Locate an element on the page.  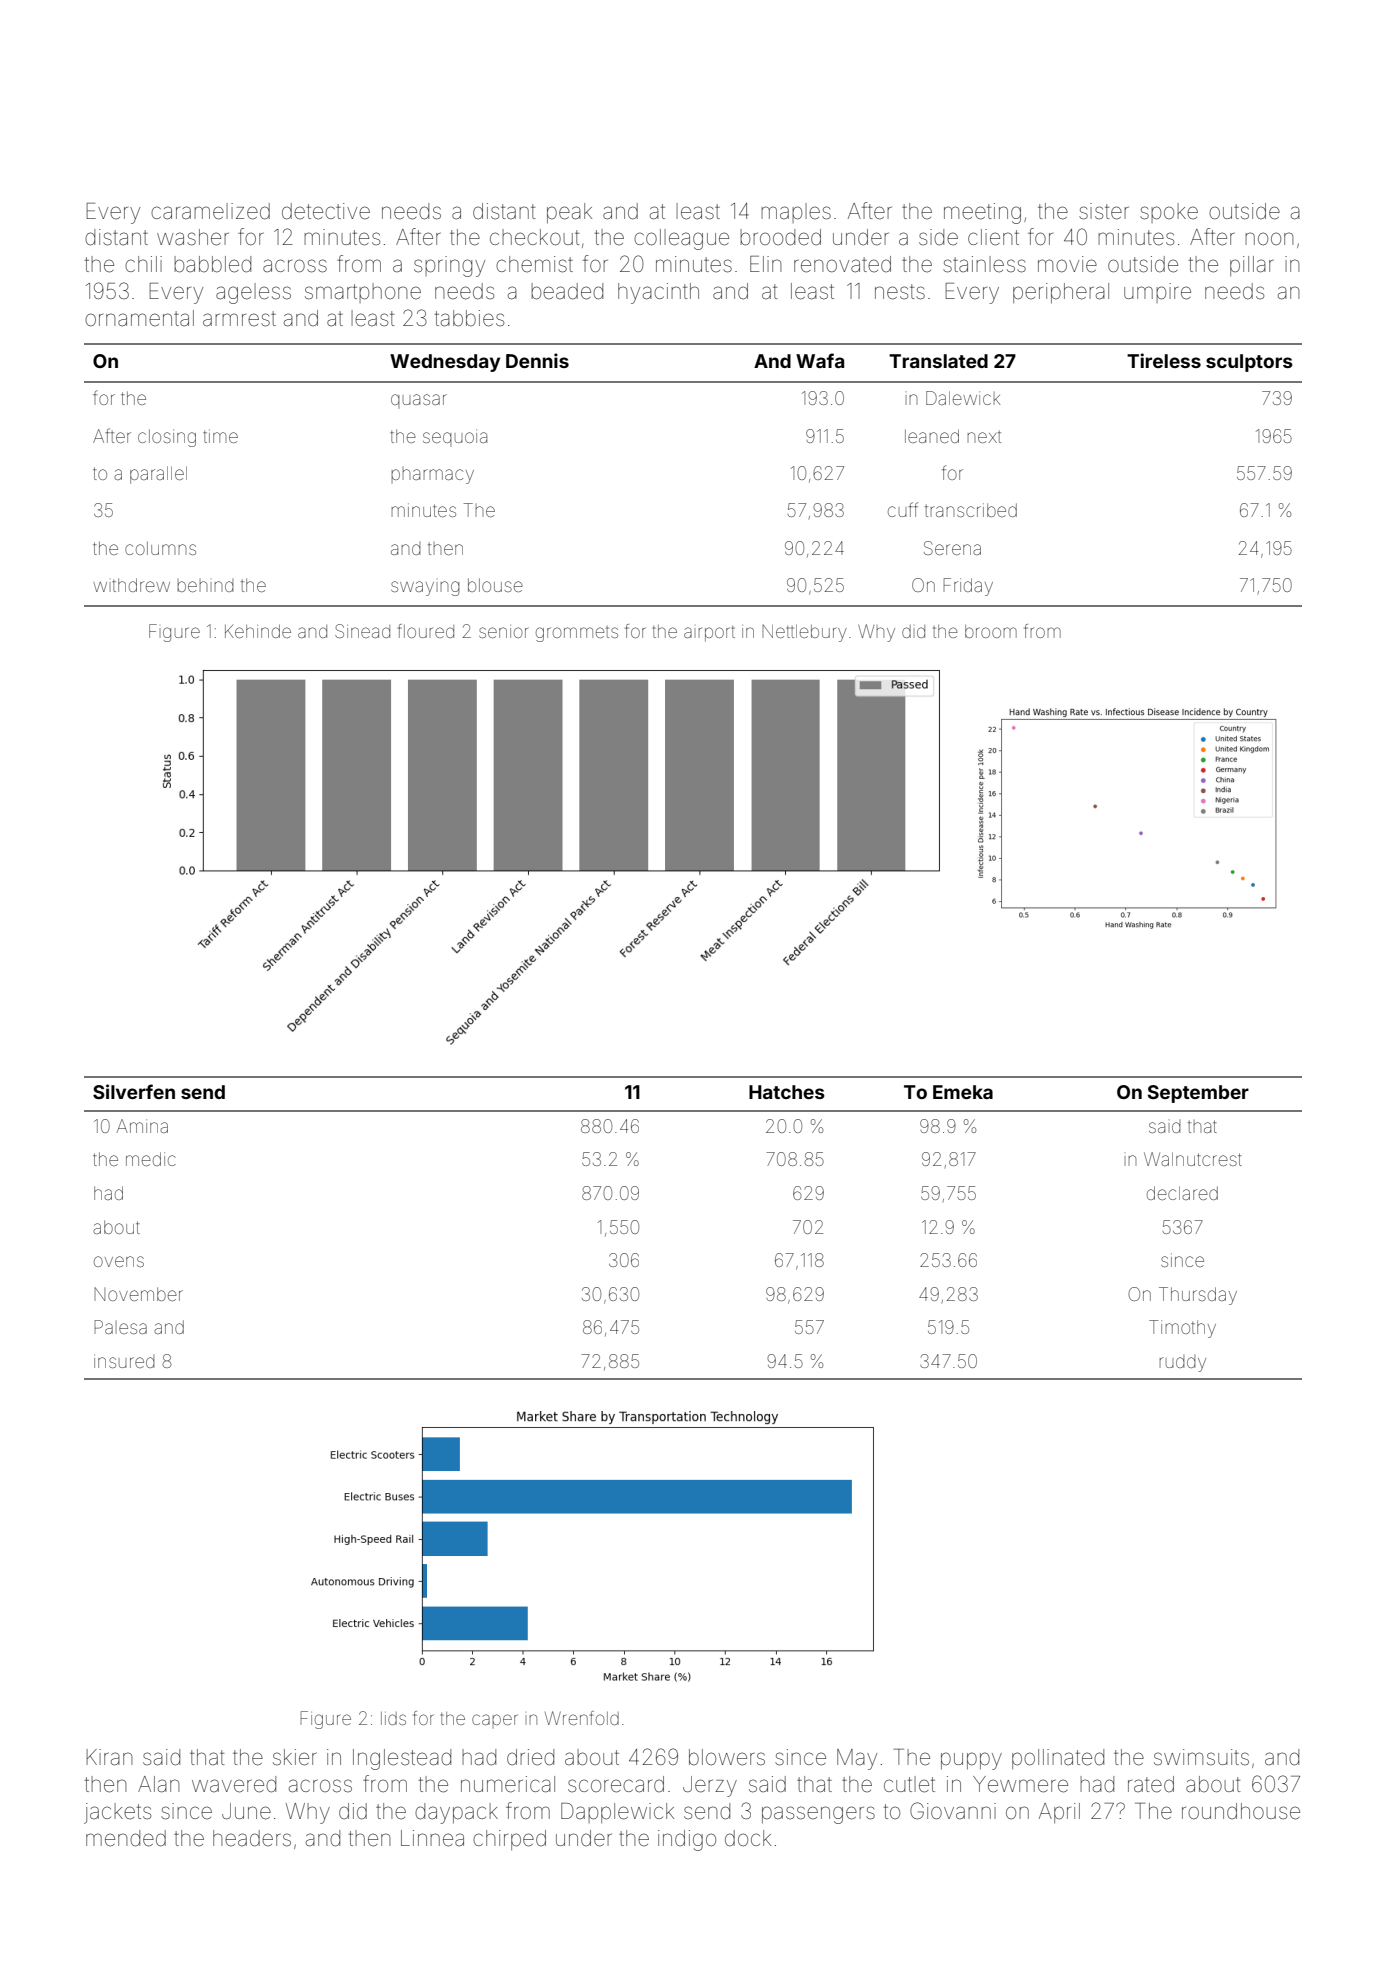
airport is located at coordinates (709, 634).
